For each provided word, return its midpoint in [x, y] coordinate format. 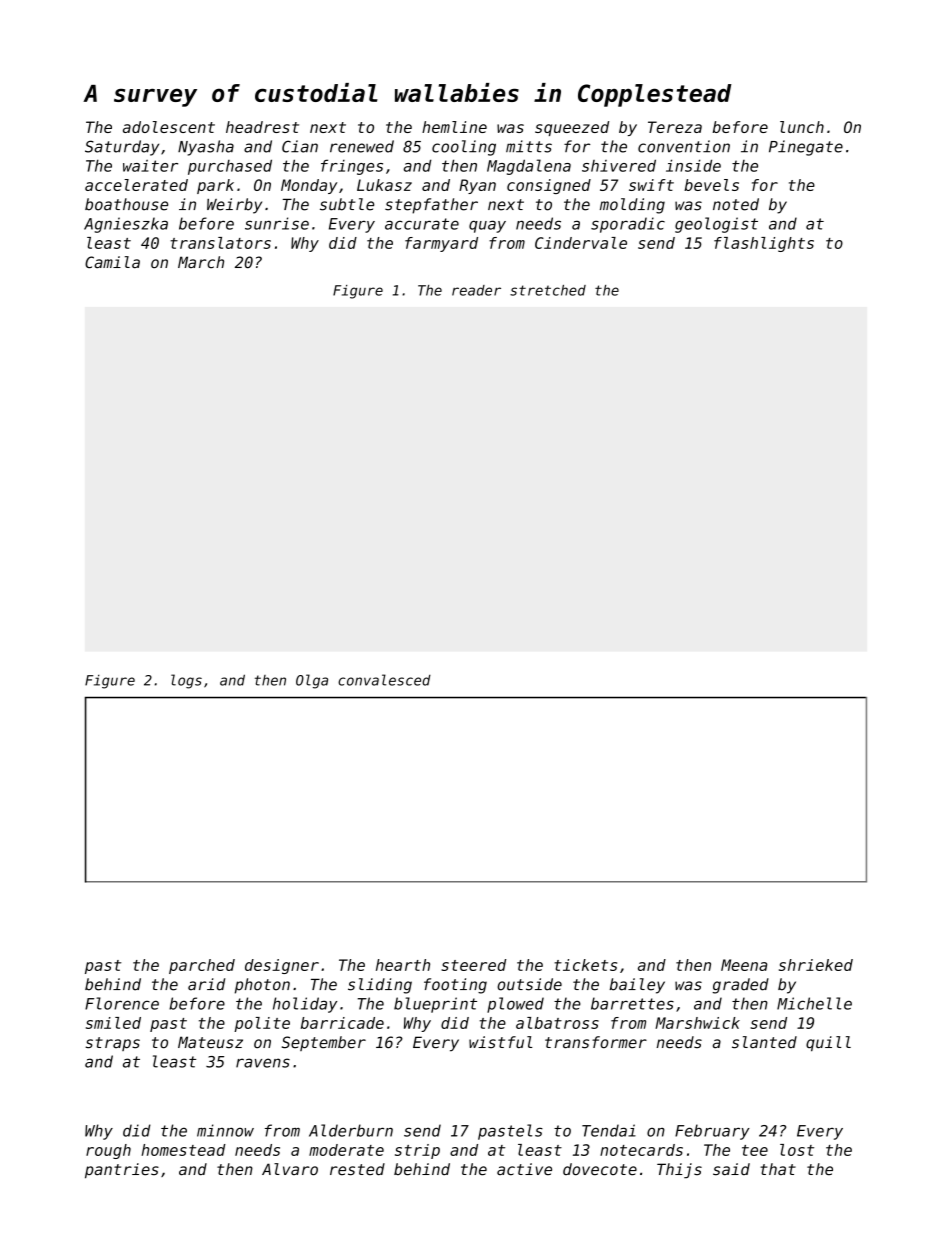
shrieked [816, 965]
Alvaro [290, 1169]
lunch [802, 127]
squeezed [572, 128]
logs [186, 681]
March [201, 262]
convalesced [384, 680]
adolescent [169, 127]
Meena [744, 965]
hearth [403, 965]
